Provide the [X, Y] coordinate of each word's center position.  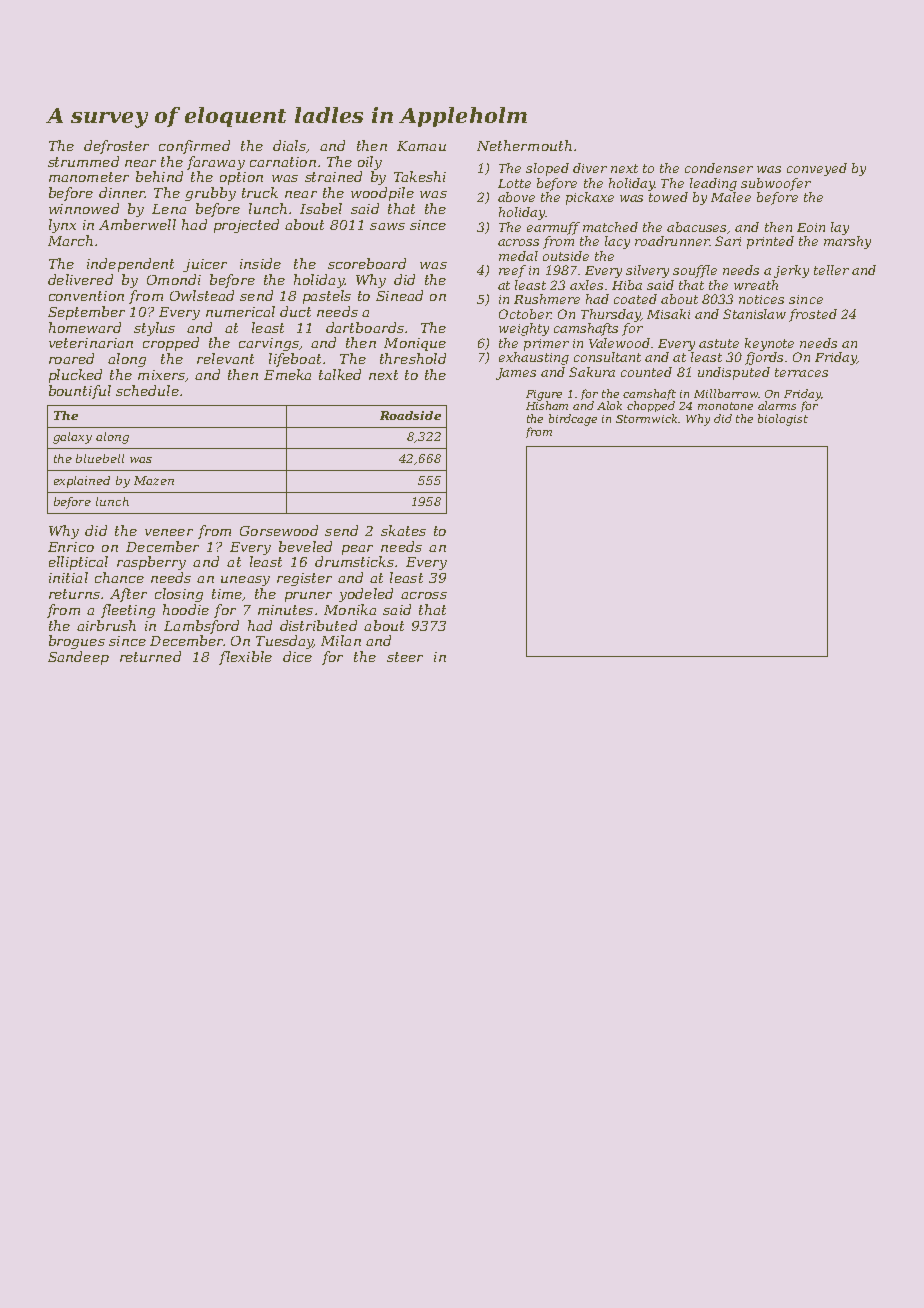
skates [403, 530]
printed [770, 242]
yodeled [366, 595]
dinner [122, 192]
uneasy [245, 581]
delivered [80, 279]
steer [405, 657]
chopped [651, 406]
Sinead [399, 295]
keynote [769, 344]
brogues [77, 642]
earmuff [553, 228]
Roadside [410, 415]
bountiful [80, 392]
